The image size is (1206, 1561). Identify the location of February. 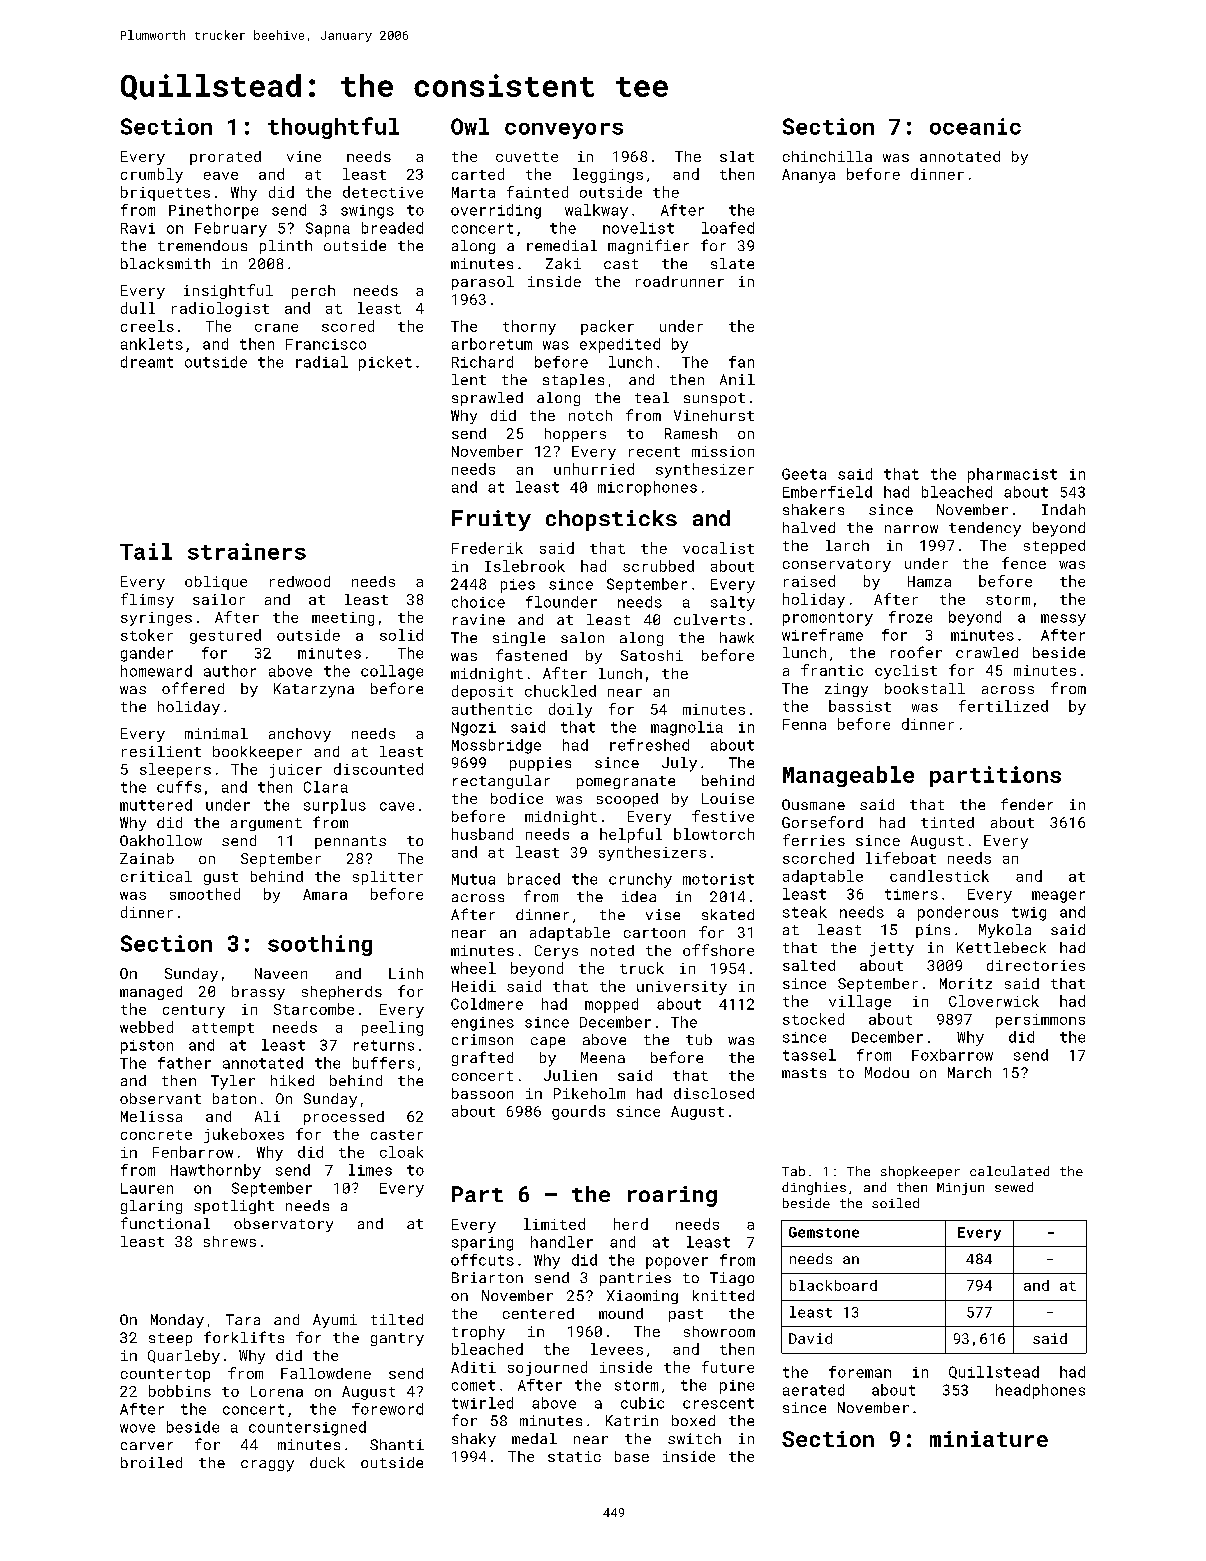
(231, 229).
